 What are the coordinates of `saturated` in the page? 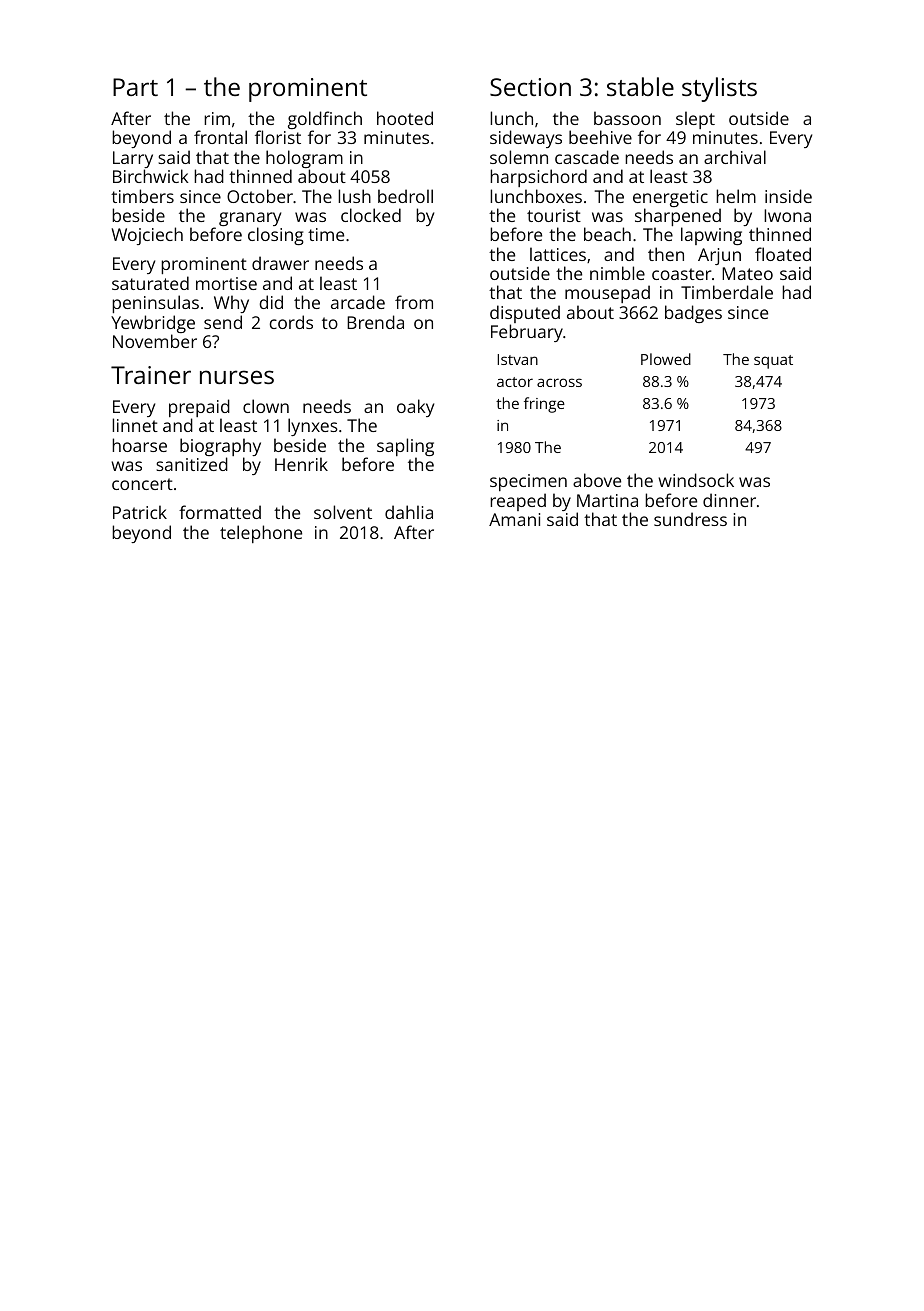 It's located at (150, 283).
